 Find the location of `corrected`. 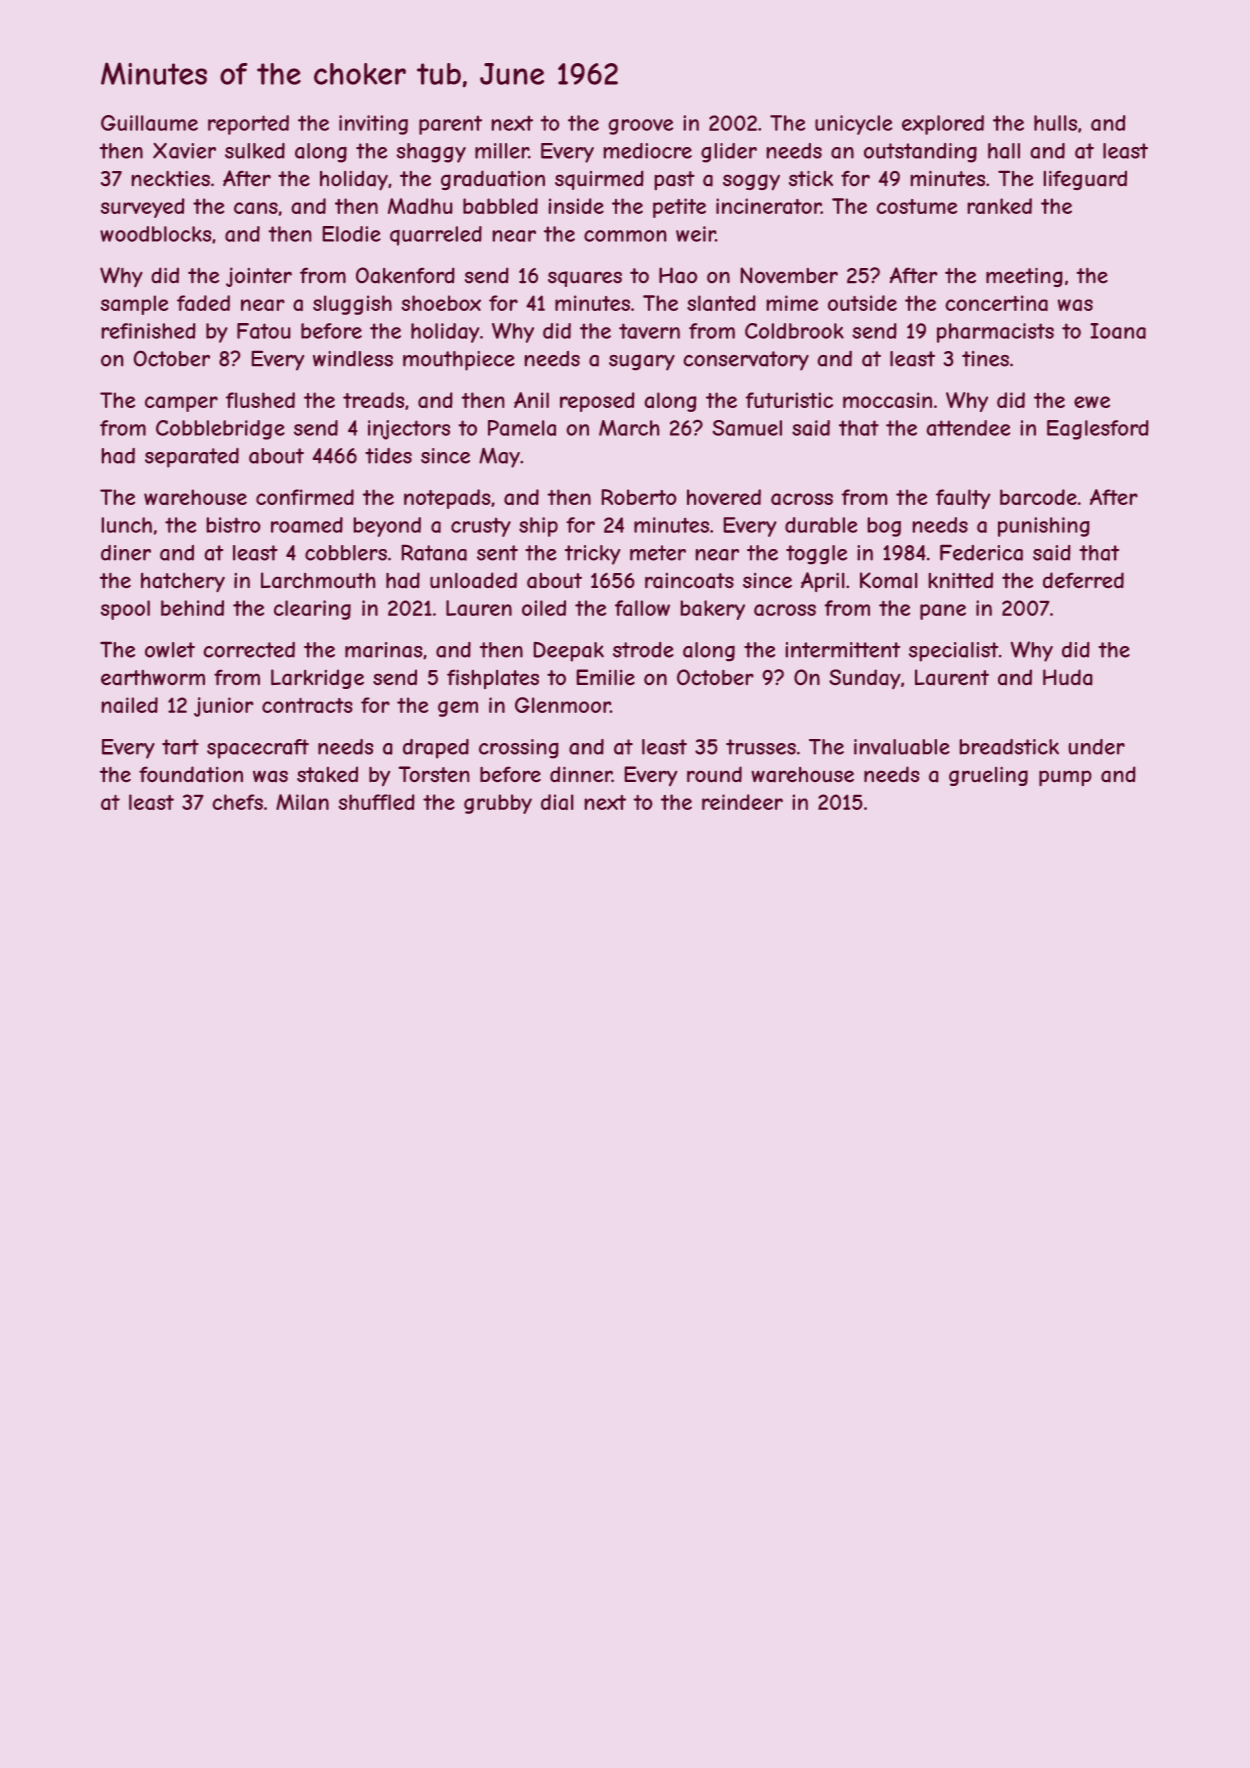

corrected is located at coordinates (249, 650).
